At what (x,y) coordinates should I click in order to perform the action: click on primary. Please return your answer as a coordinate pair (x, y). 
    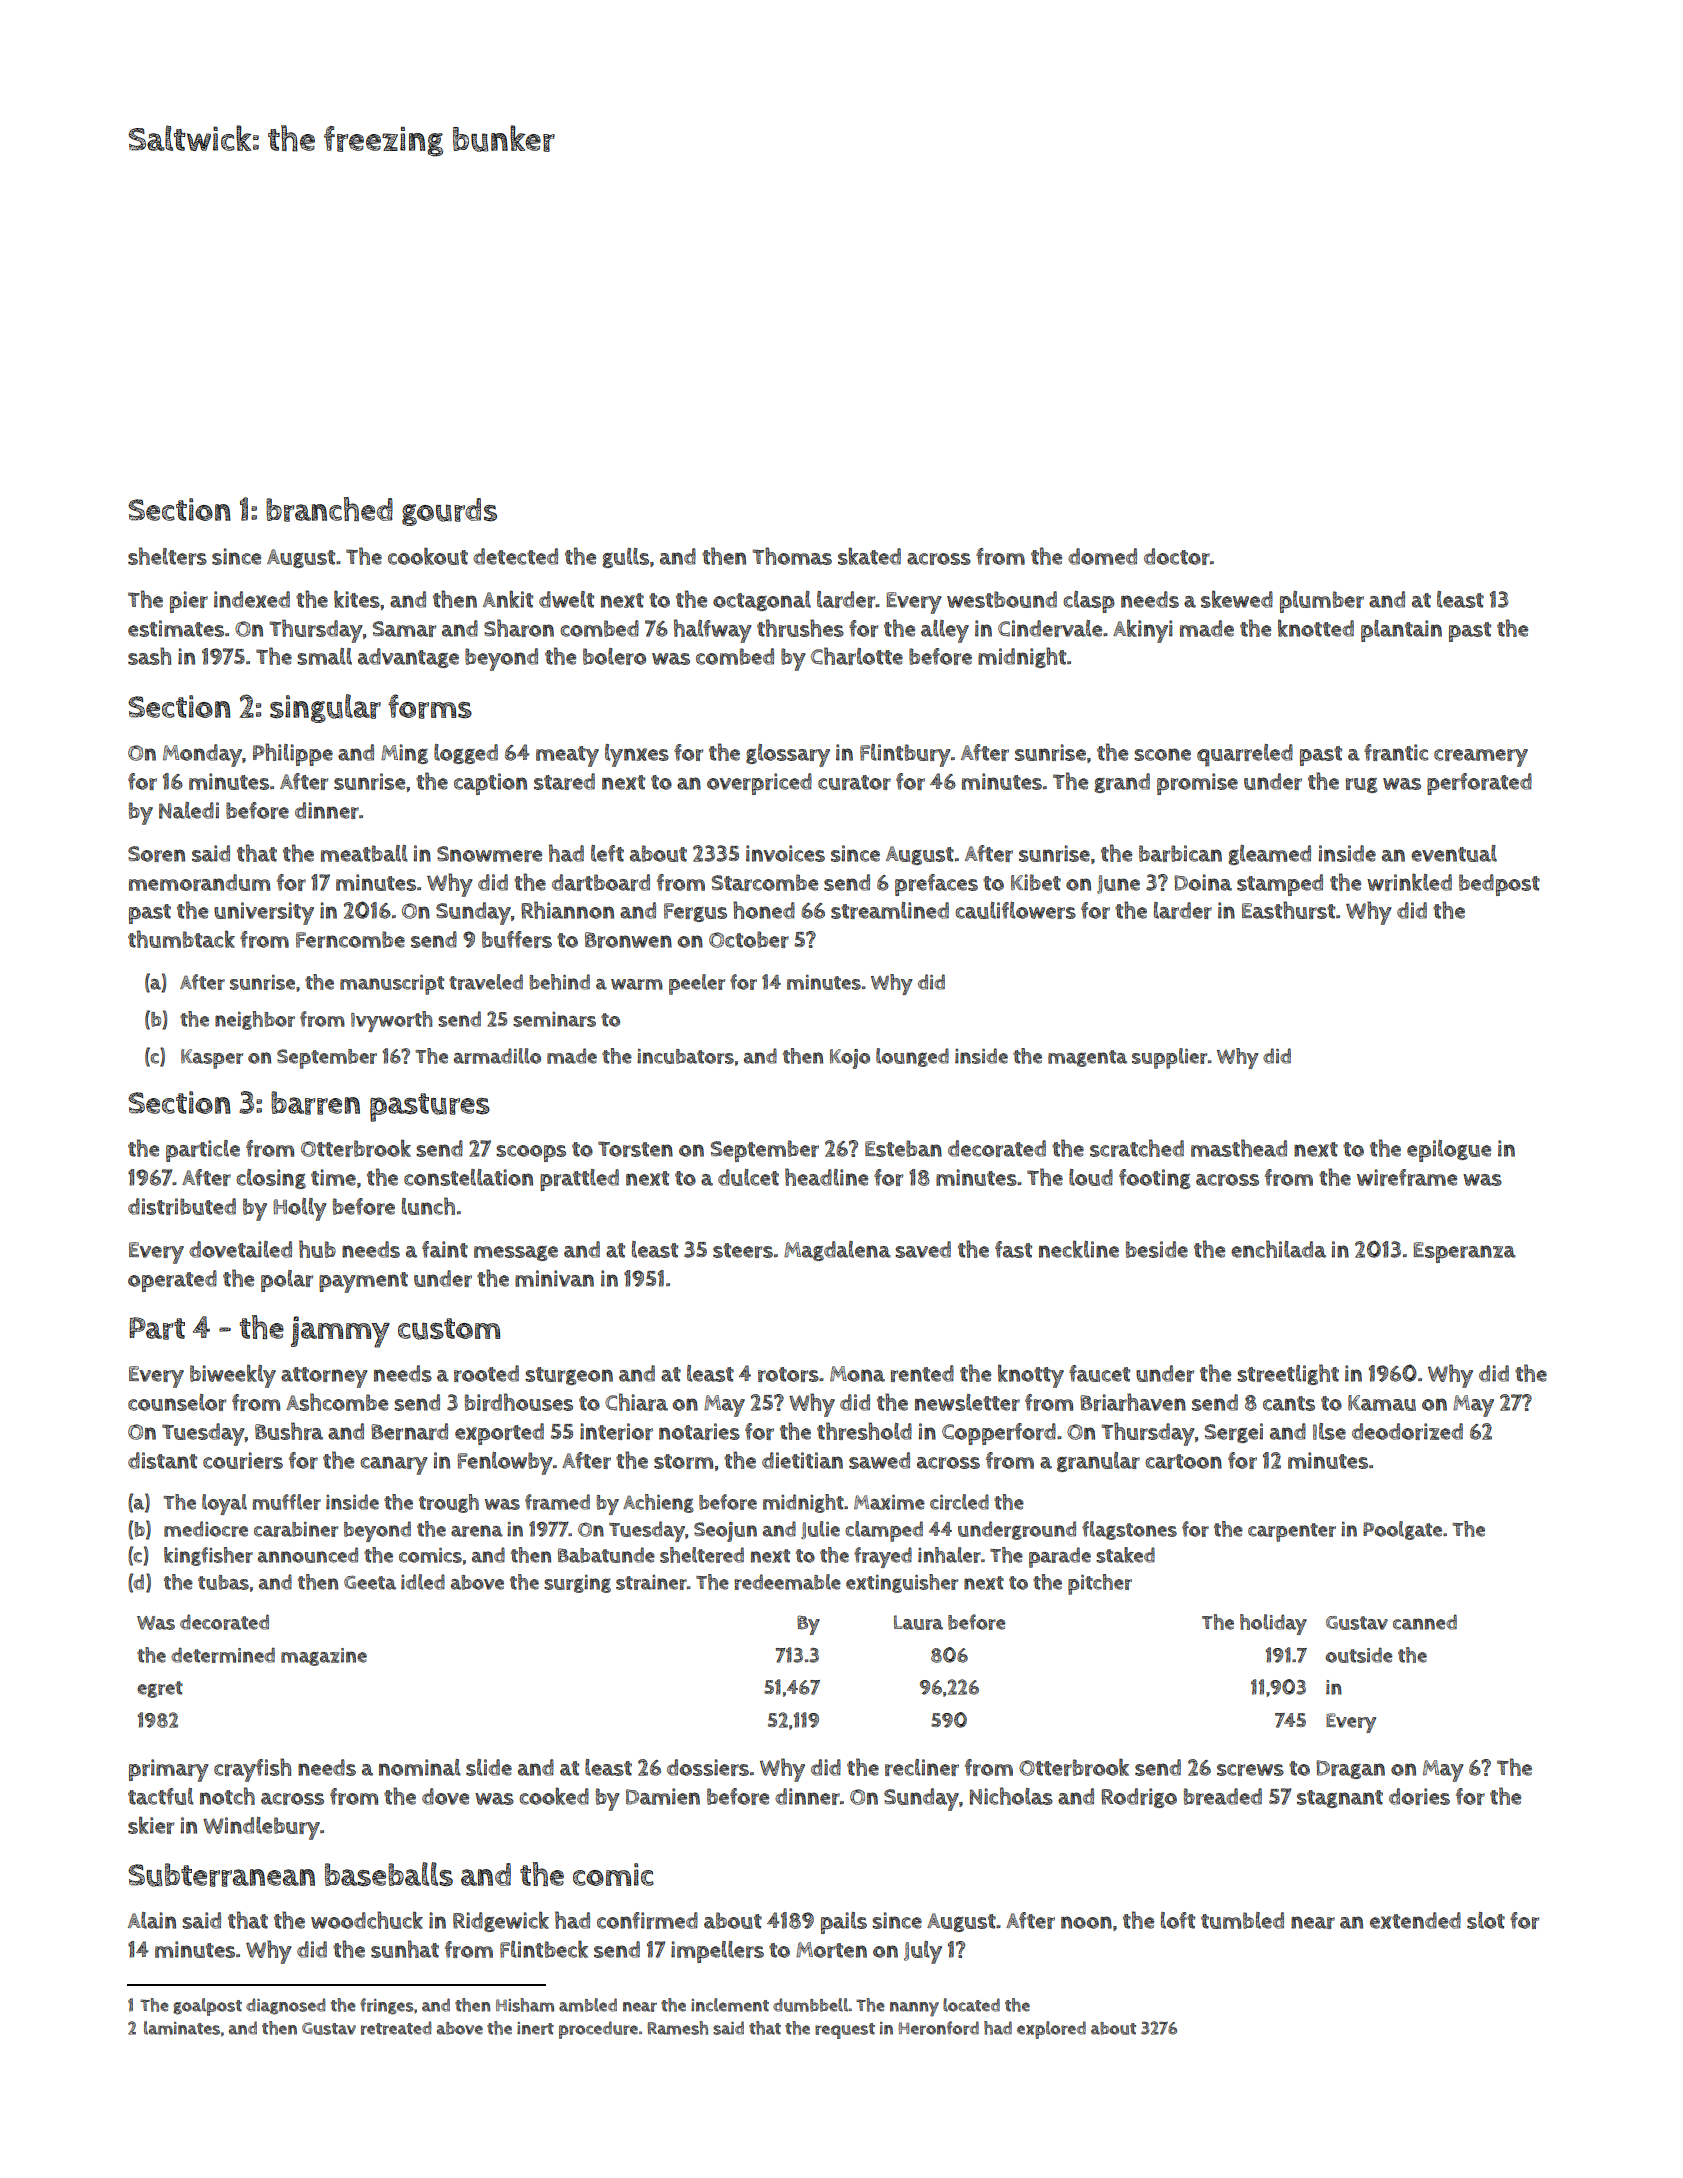
    Looking at the image, I should click on (169, 1770).
